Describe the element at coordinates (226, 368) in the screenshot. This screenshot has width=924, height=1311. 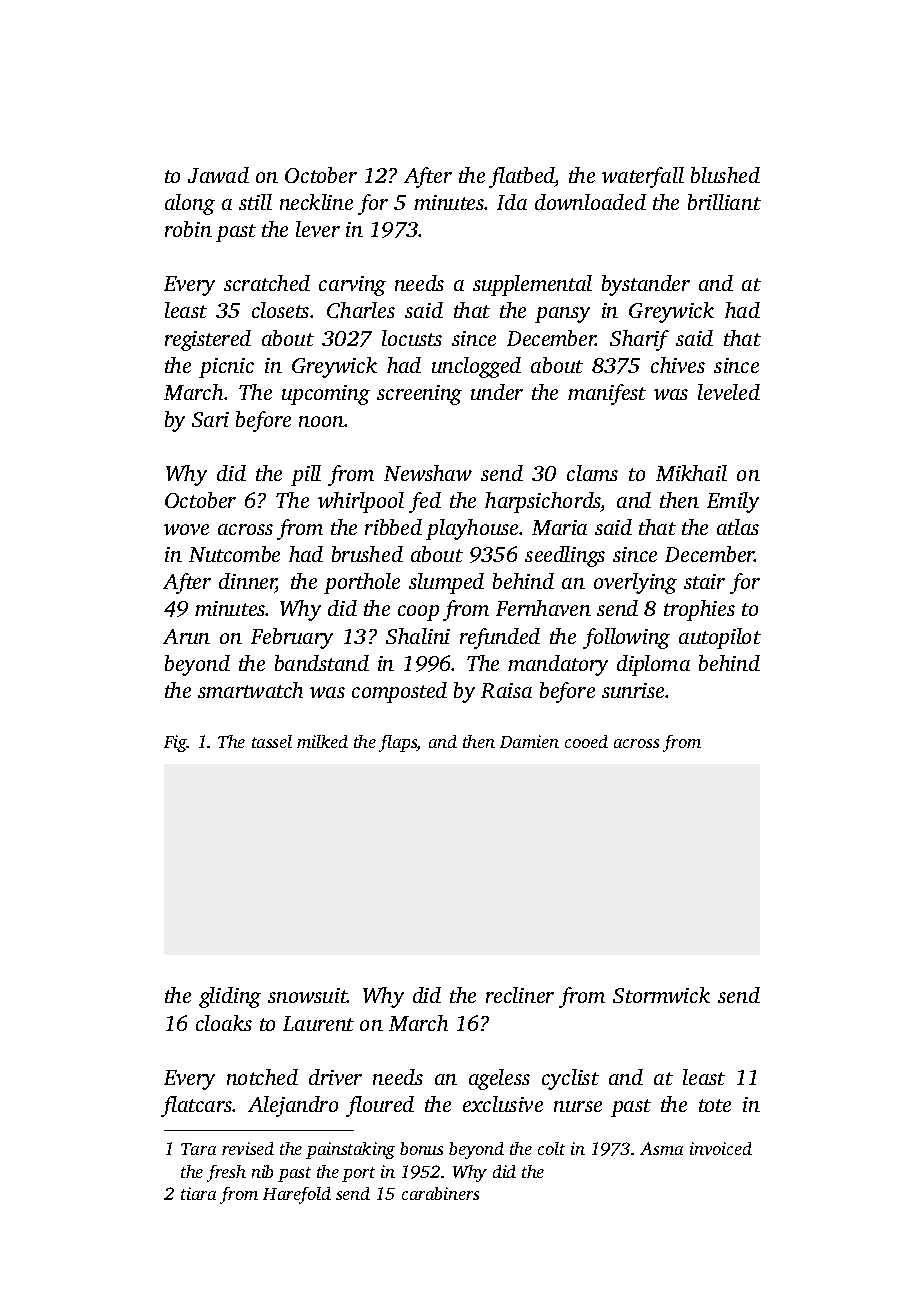
I see `picnic` at that location.
